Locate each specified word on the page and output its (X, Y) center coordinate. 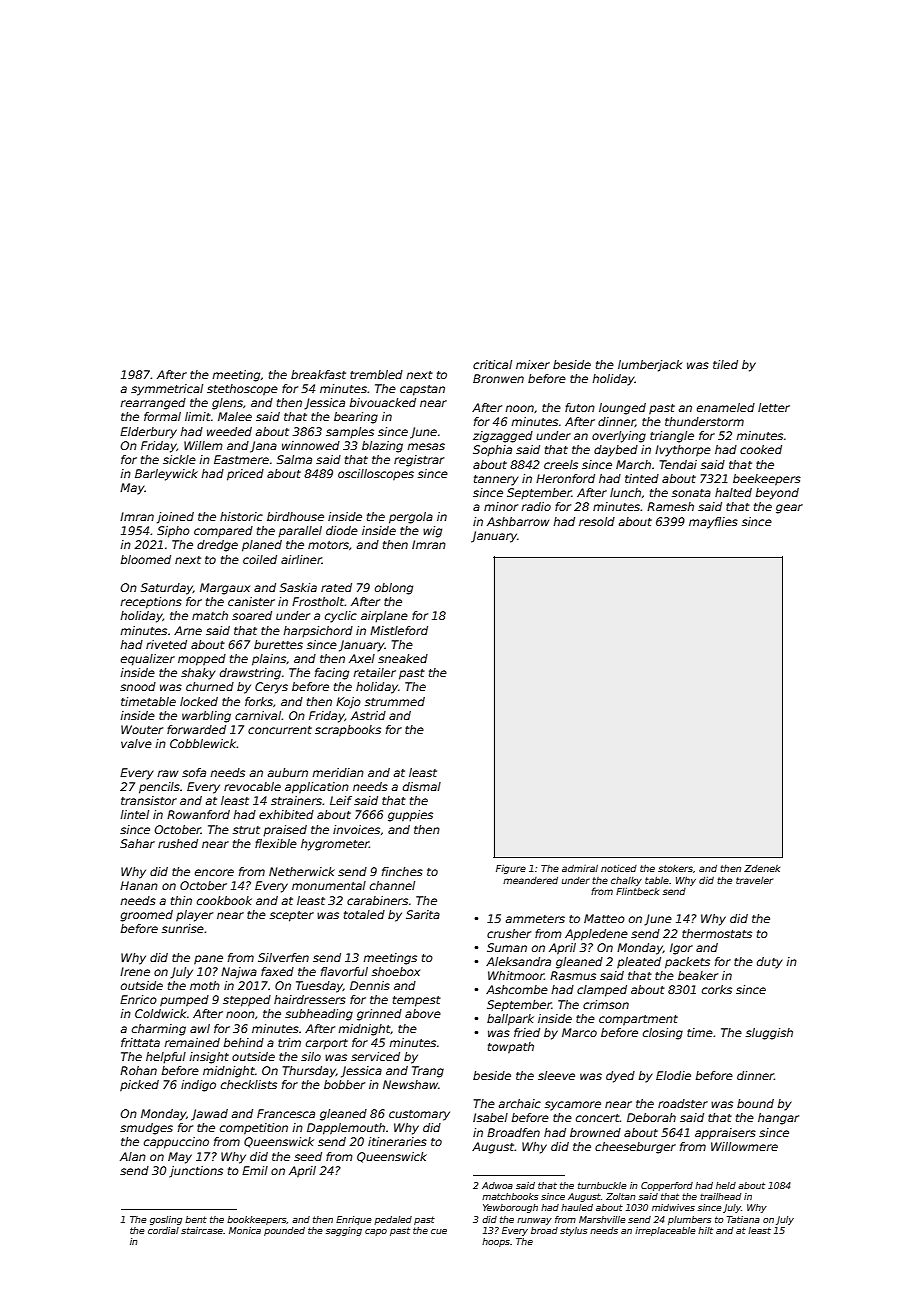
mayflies (713, 523)
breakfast (318, 374)
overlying (619, 437)
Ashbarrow (518, 521)
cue (439, 1231)
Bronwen (498, 378)
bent (196, 1219)
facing (332, 674)
